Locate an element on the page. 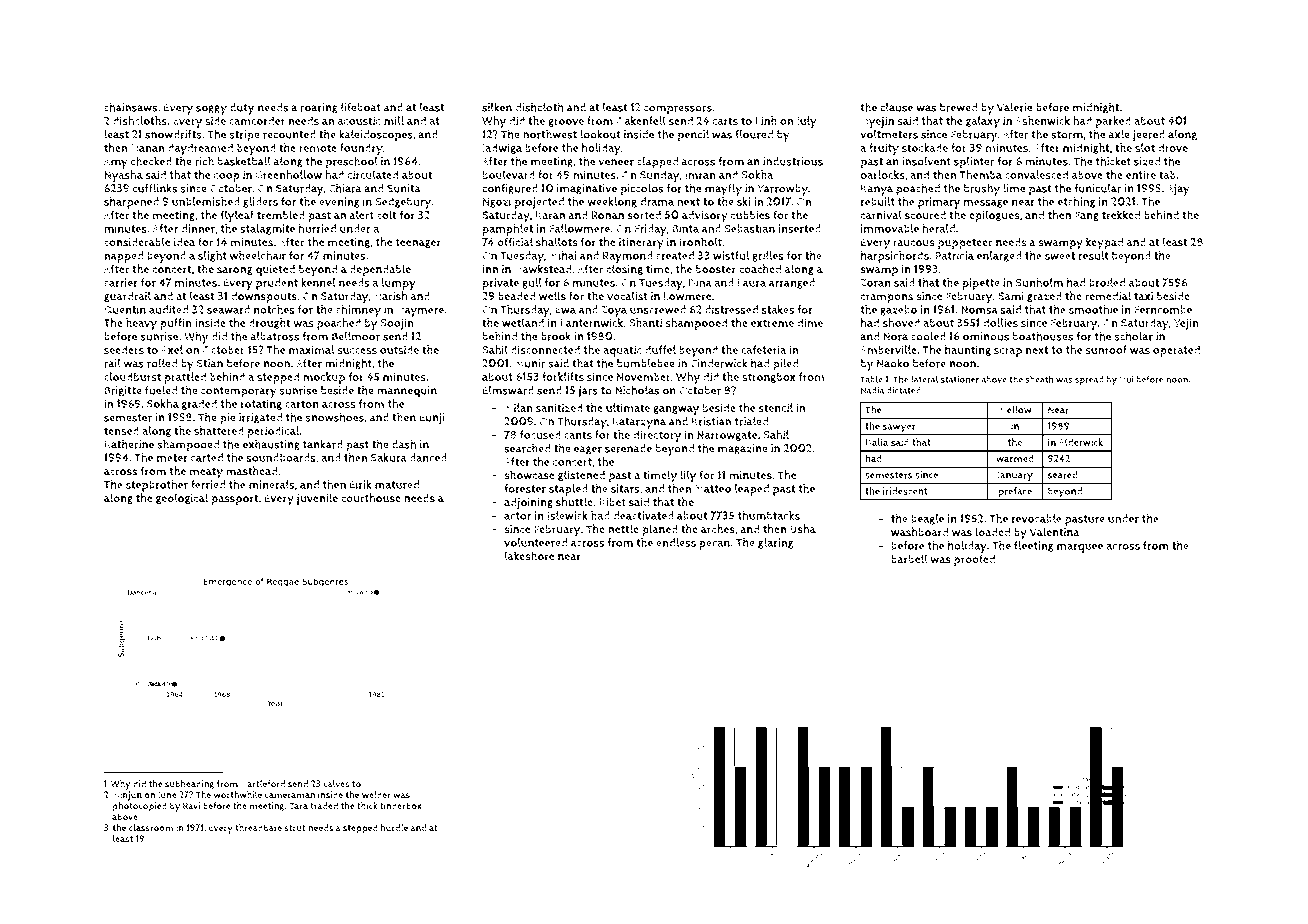 This image has width=1308, height=924. Linh is located at coordinates (766, 120).
